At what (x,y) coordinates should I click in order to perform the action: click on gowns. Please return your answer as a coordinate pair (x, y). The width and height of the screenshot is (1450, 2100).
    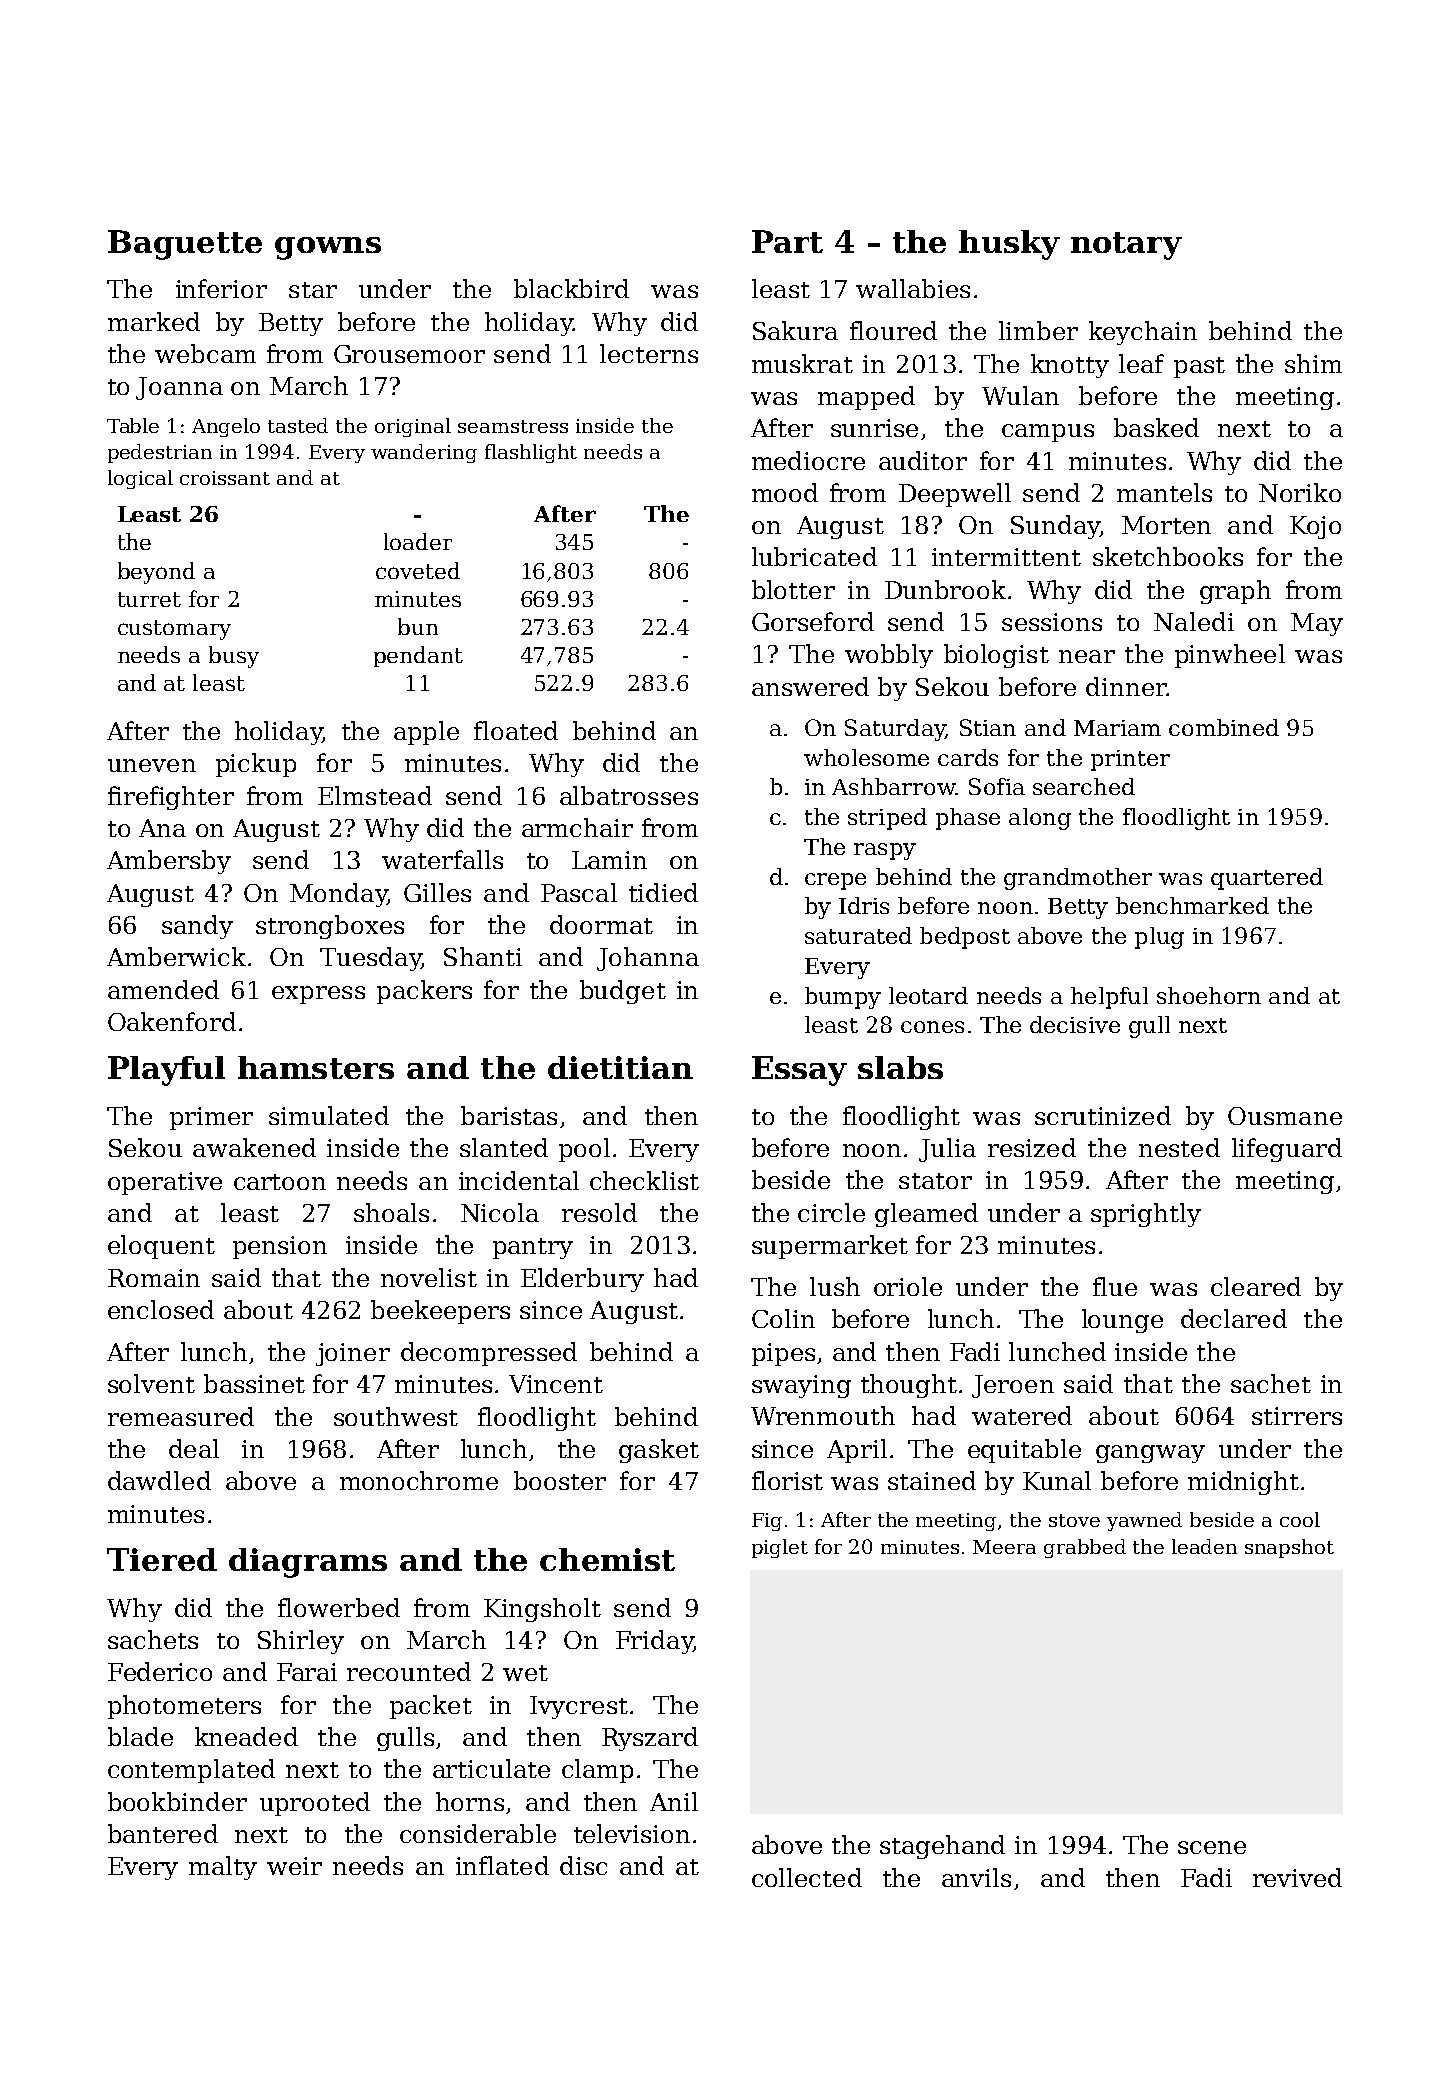
    Looking at the image, I should click on (328, 248).
